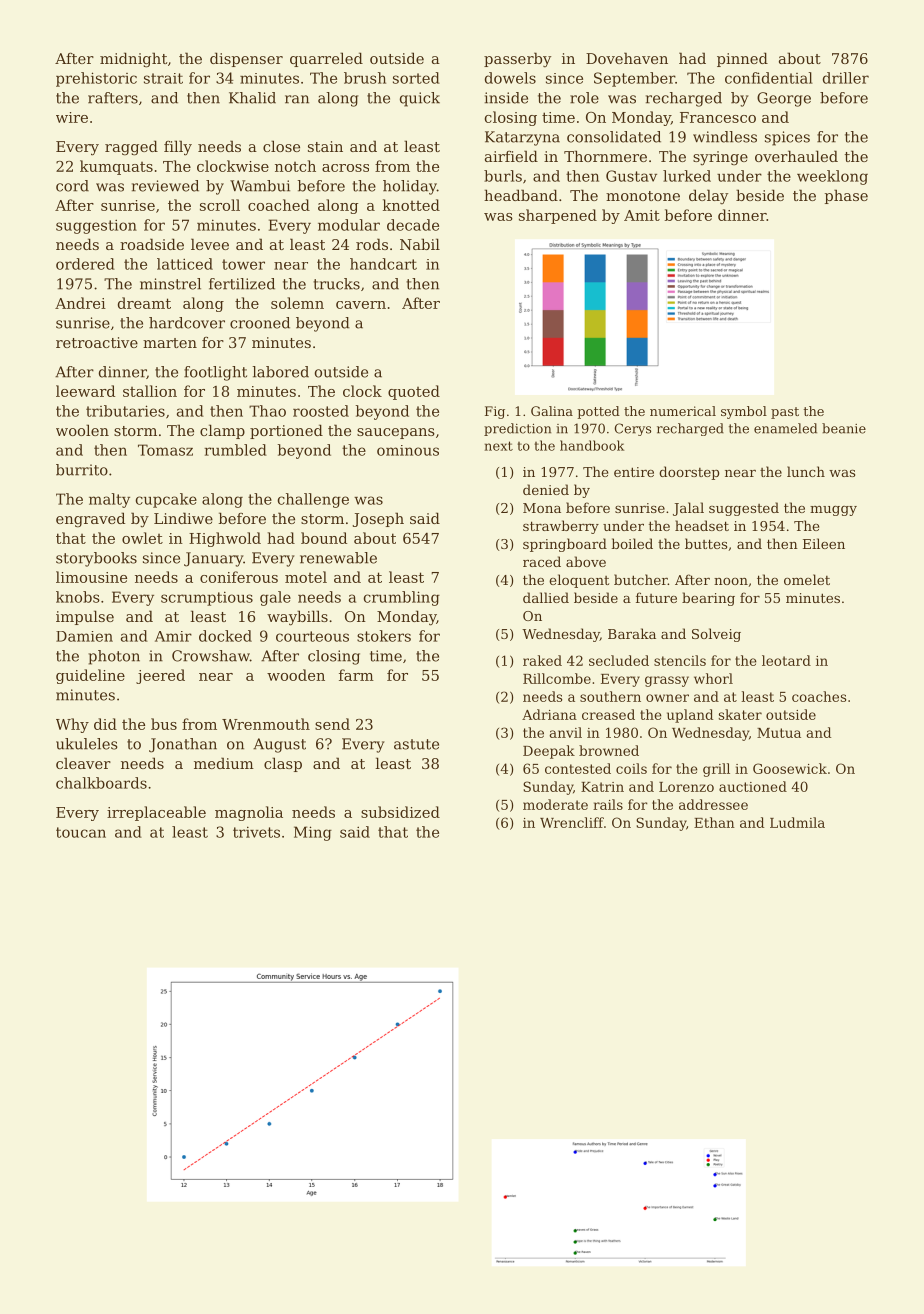 This screenshot has width=924, height=1314. Describe the element at coordinates (235, 450) in the screenshot. I see `rumbled` at that location.
